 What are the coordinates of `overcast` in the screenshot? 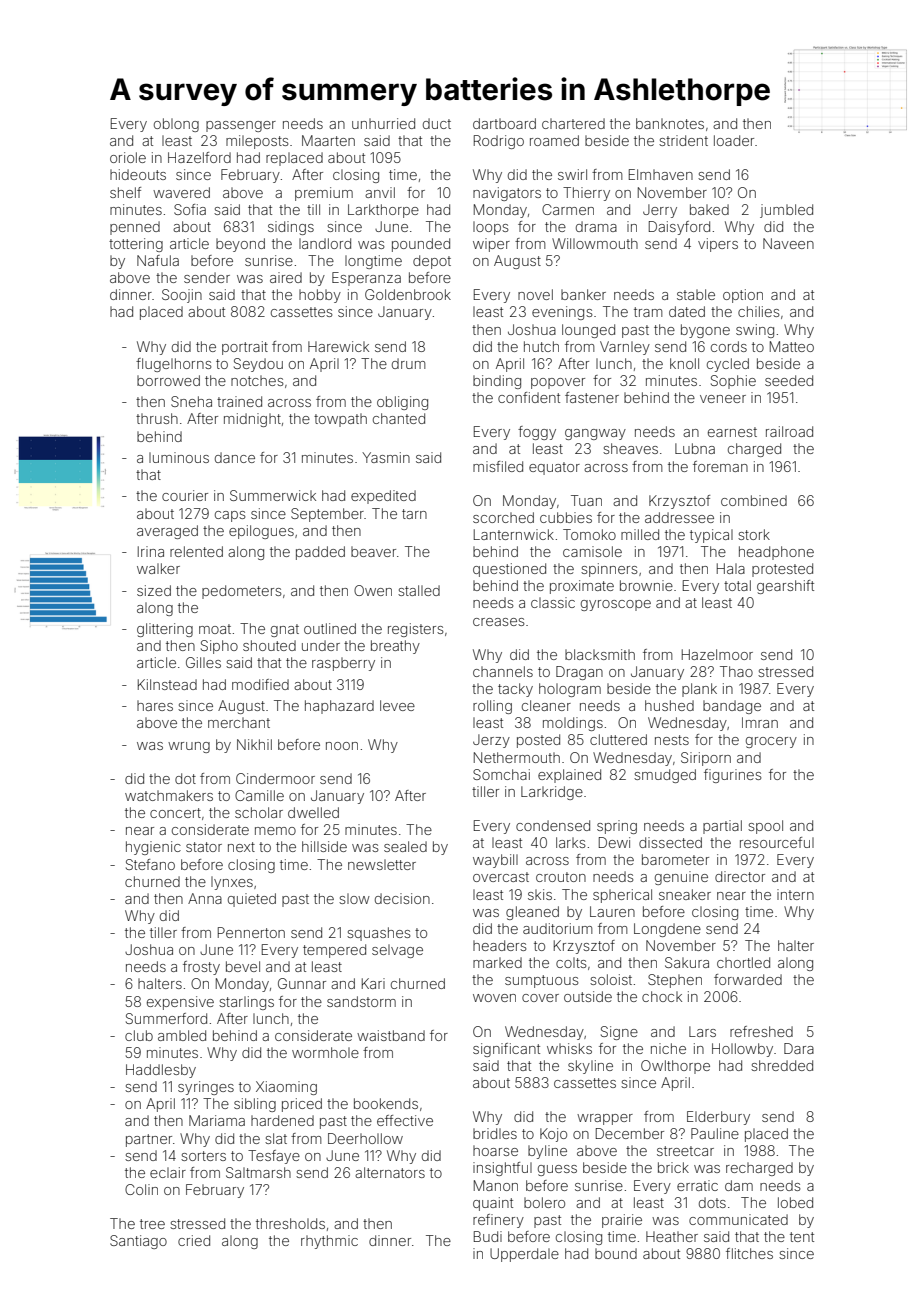 It's located at (501, 877).
